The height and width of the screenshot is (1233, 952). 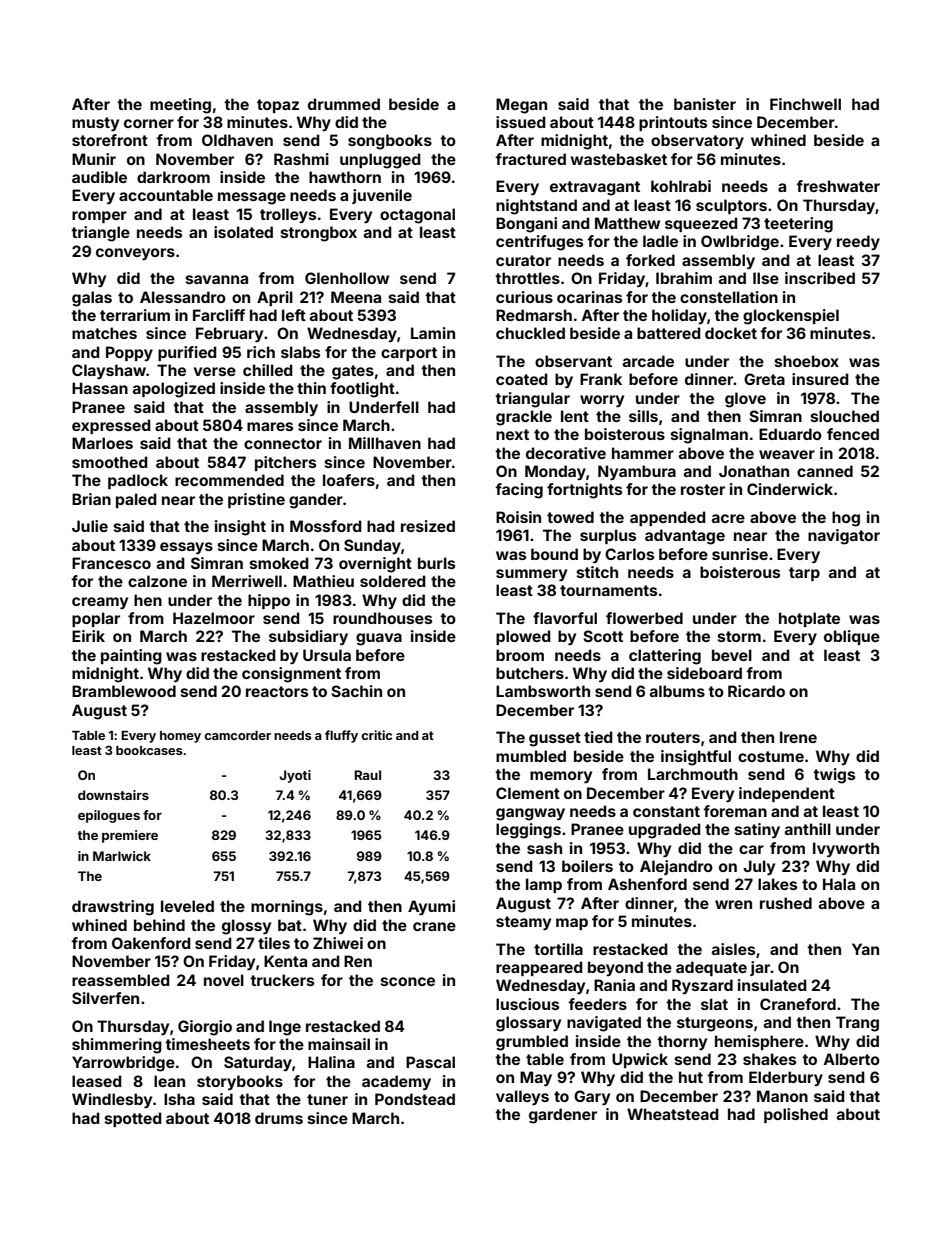 I want to click on drums, so click(x=279, y=1118).
